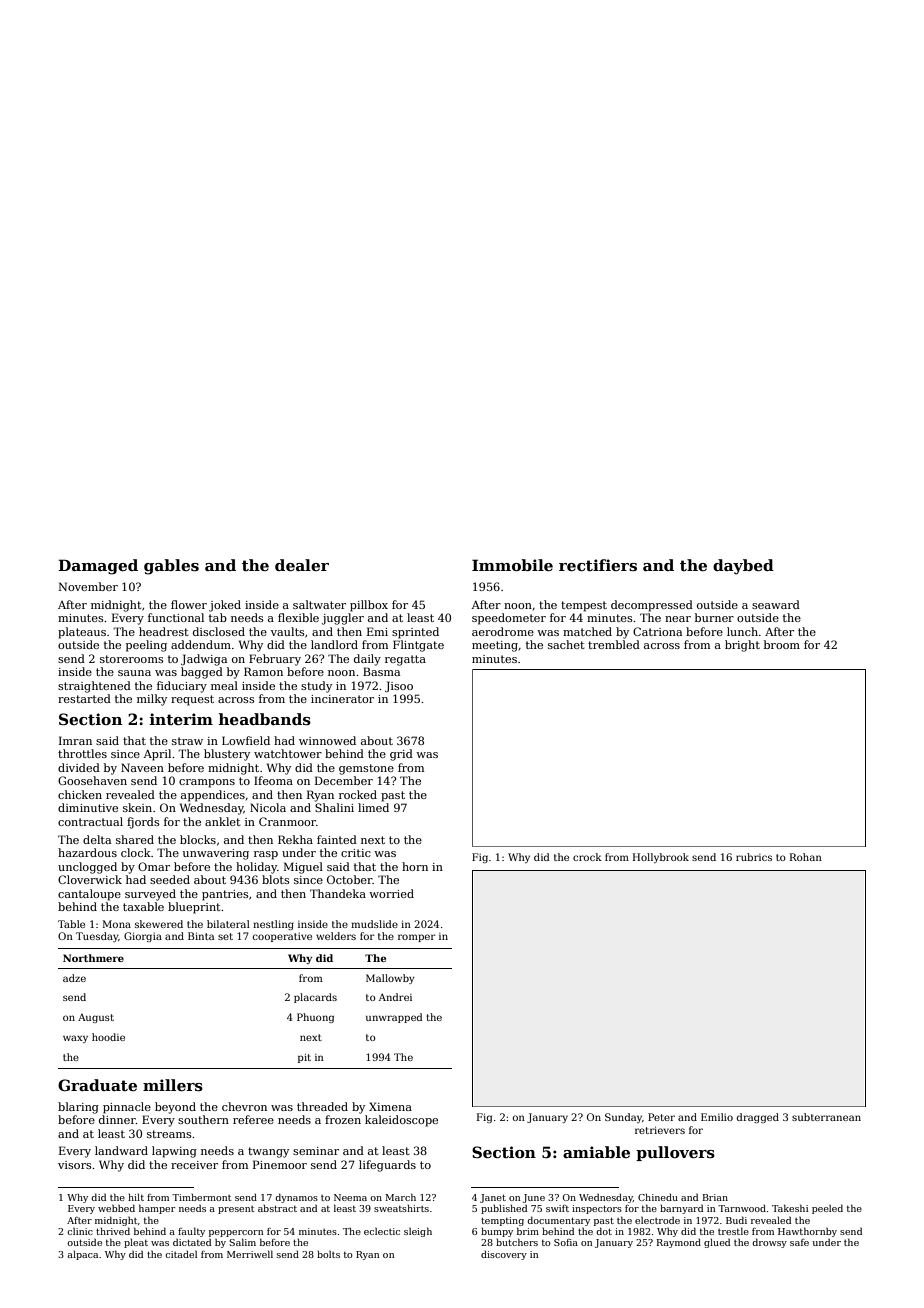  Describe the element at coordinates (512, 565) in the document. I see `Immobile` at that location.
